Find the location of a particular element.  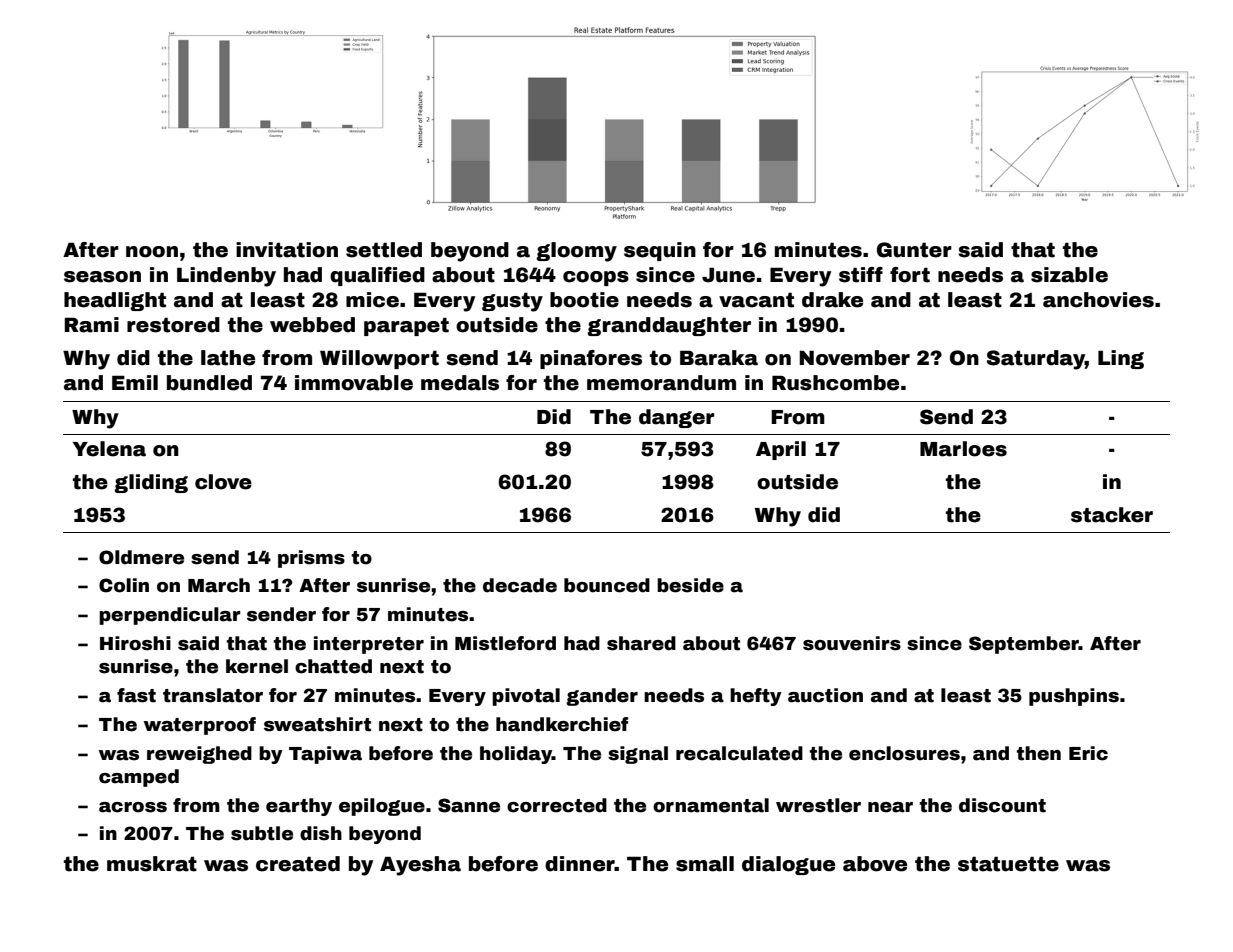

camped is located at coordinates (139, 778).
